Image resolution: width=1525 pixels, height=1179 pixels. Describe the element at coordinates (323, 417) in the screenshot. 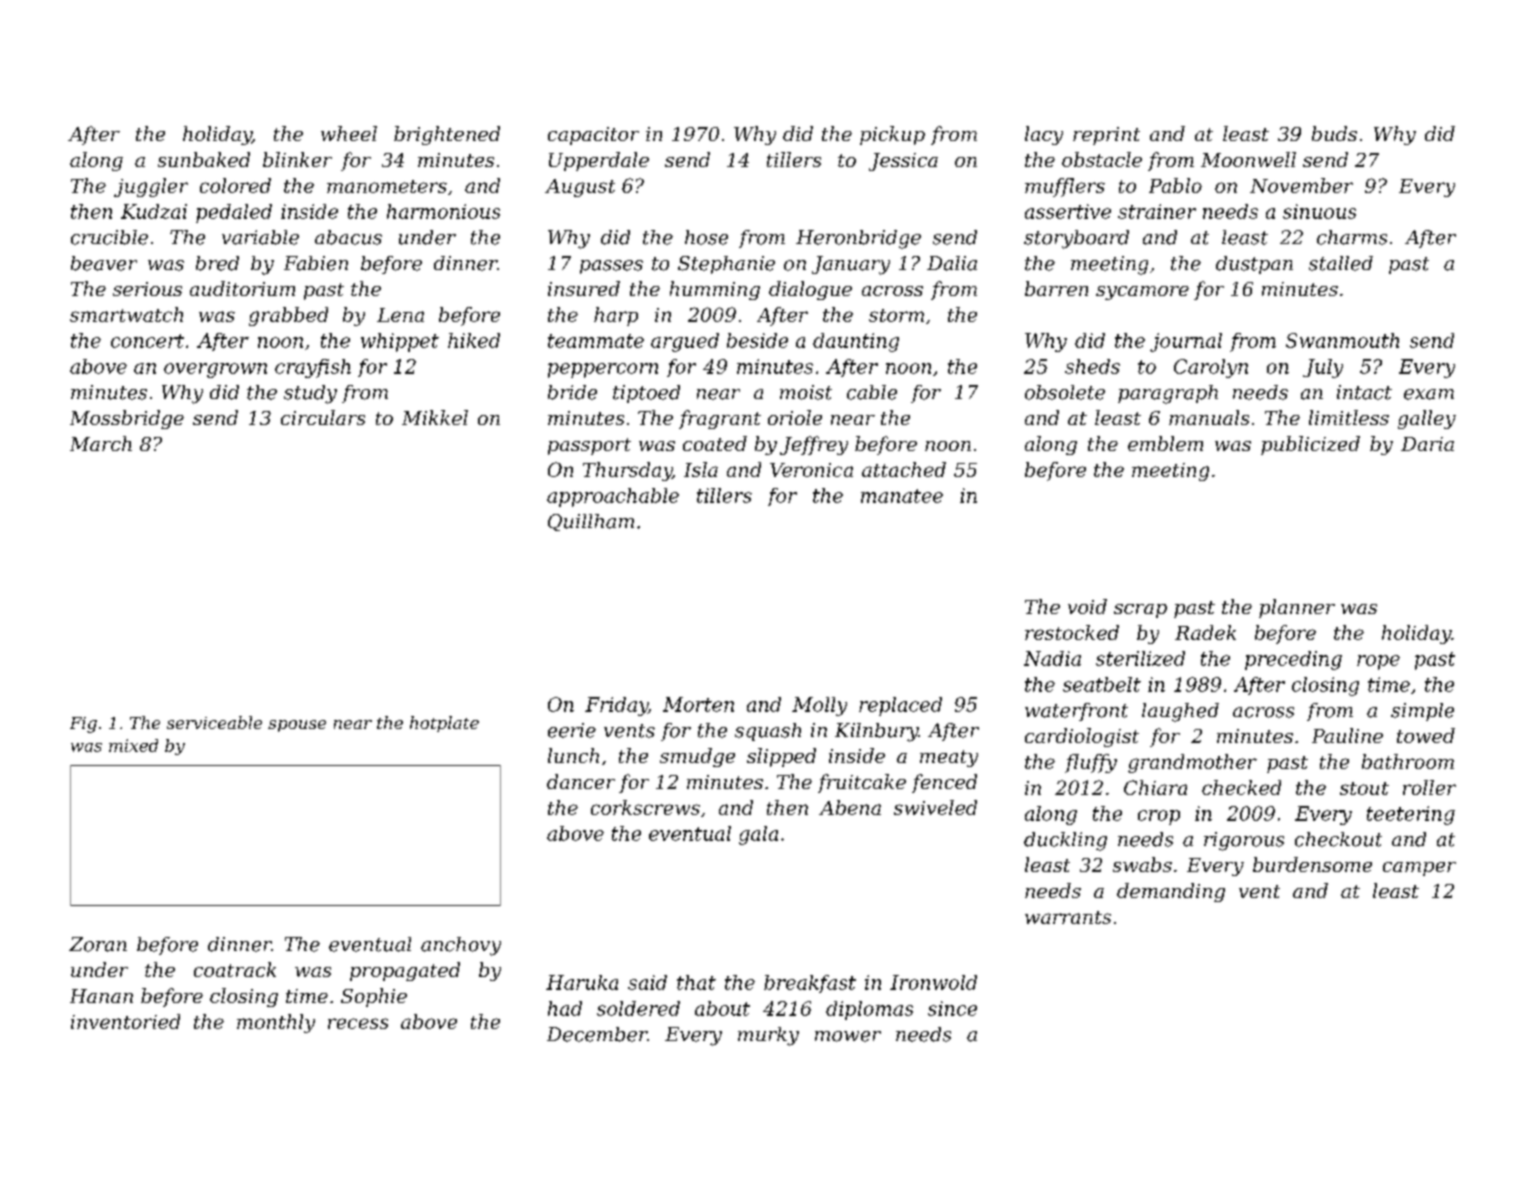

I see `circulars` at that location.
